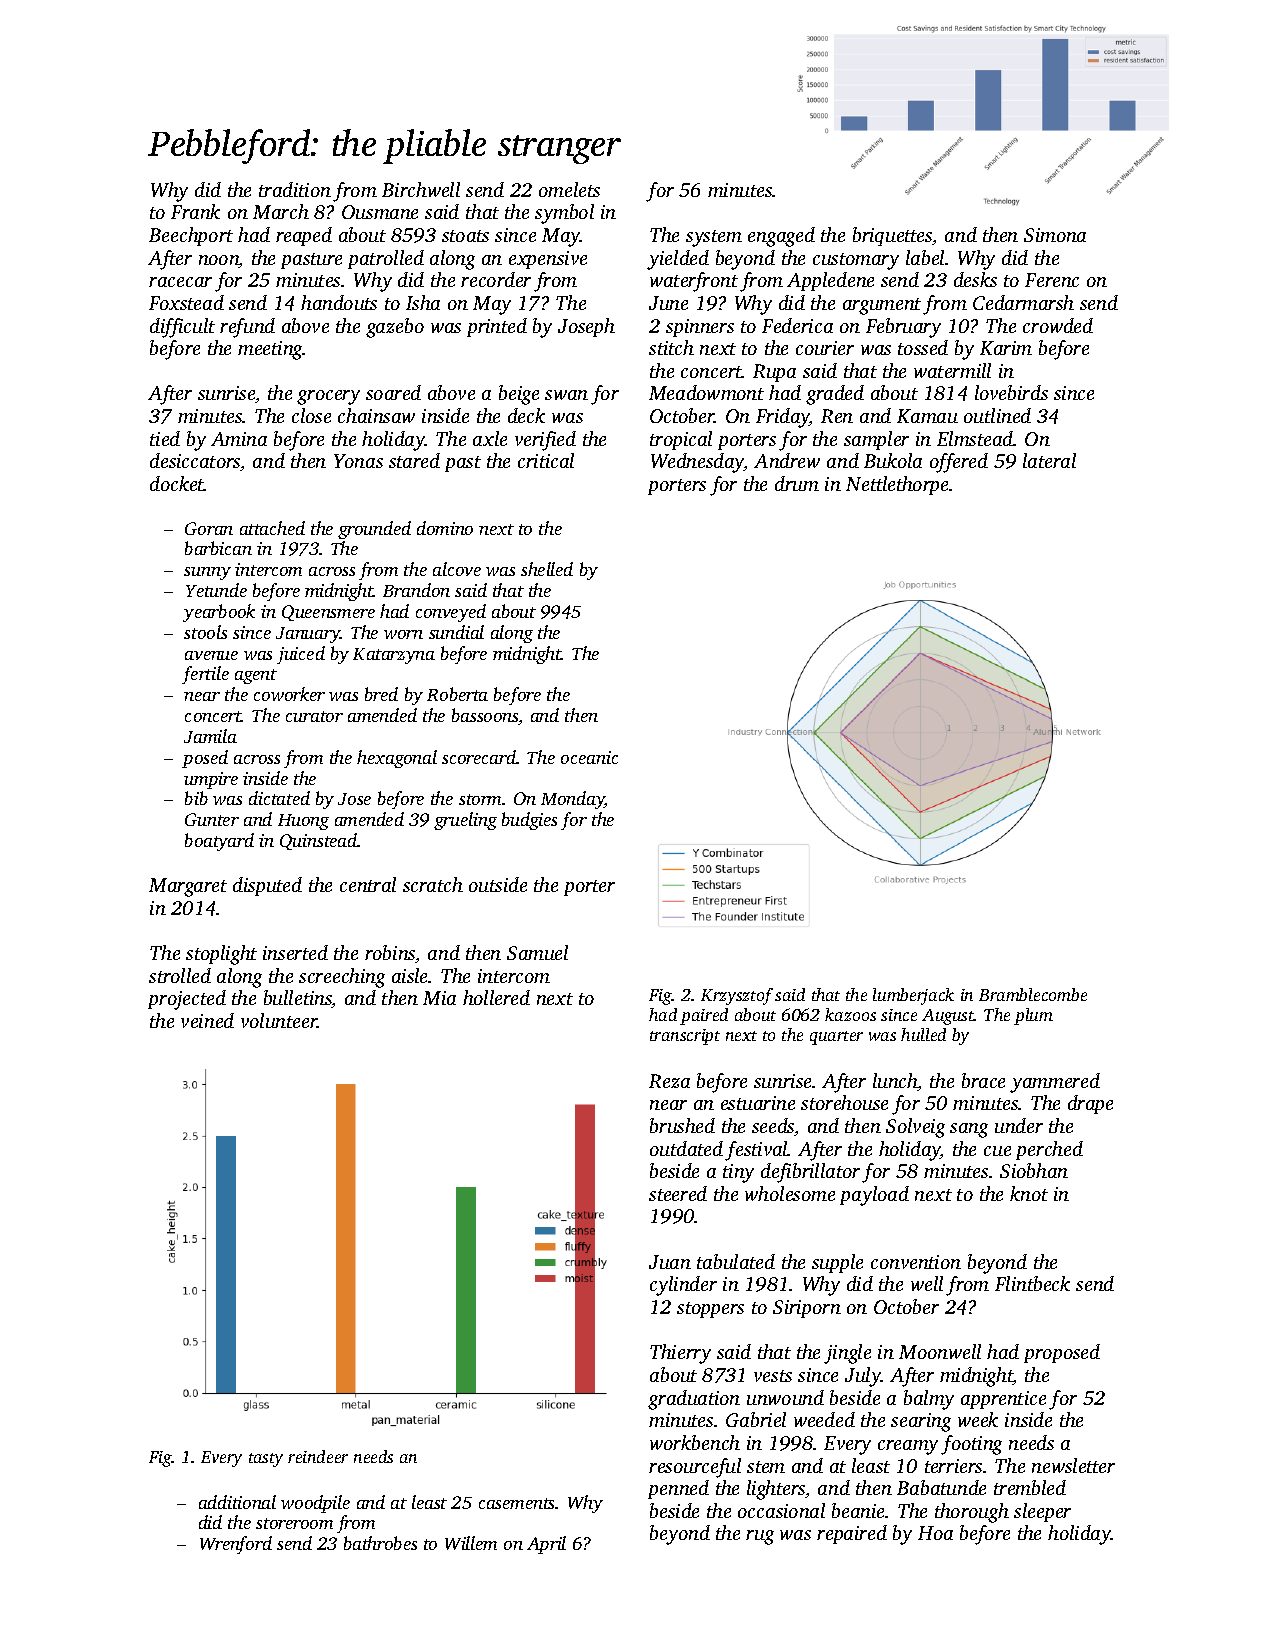  What do you see at coordinates (221, 955) in the screenshot?
I see `stoplight` at bounding box center [221, 955].
